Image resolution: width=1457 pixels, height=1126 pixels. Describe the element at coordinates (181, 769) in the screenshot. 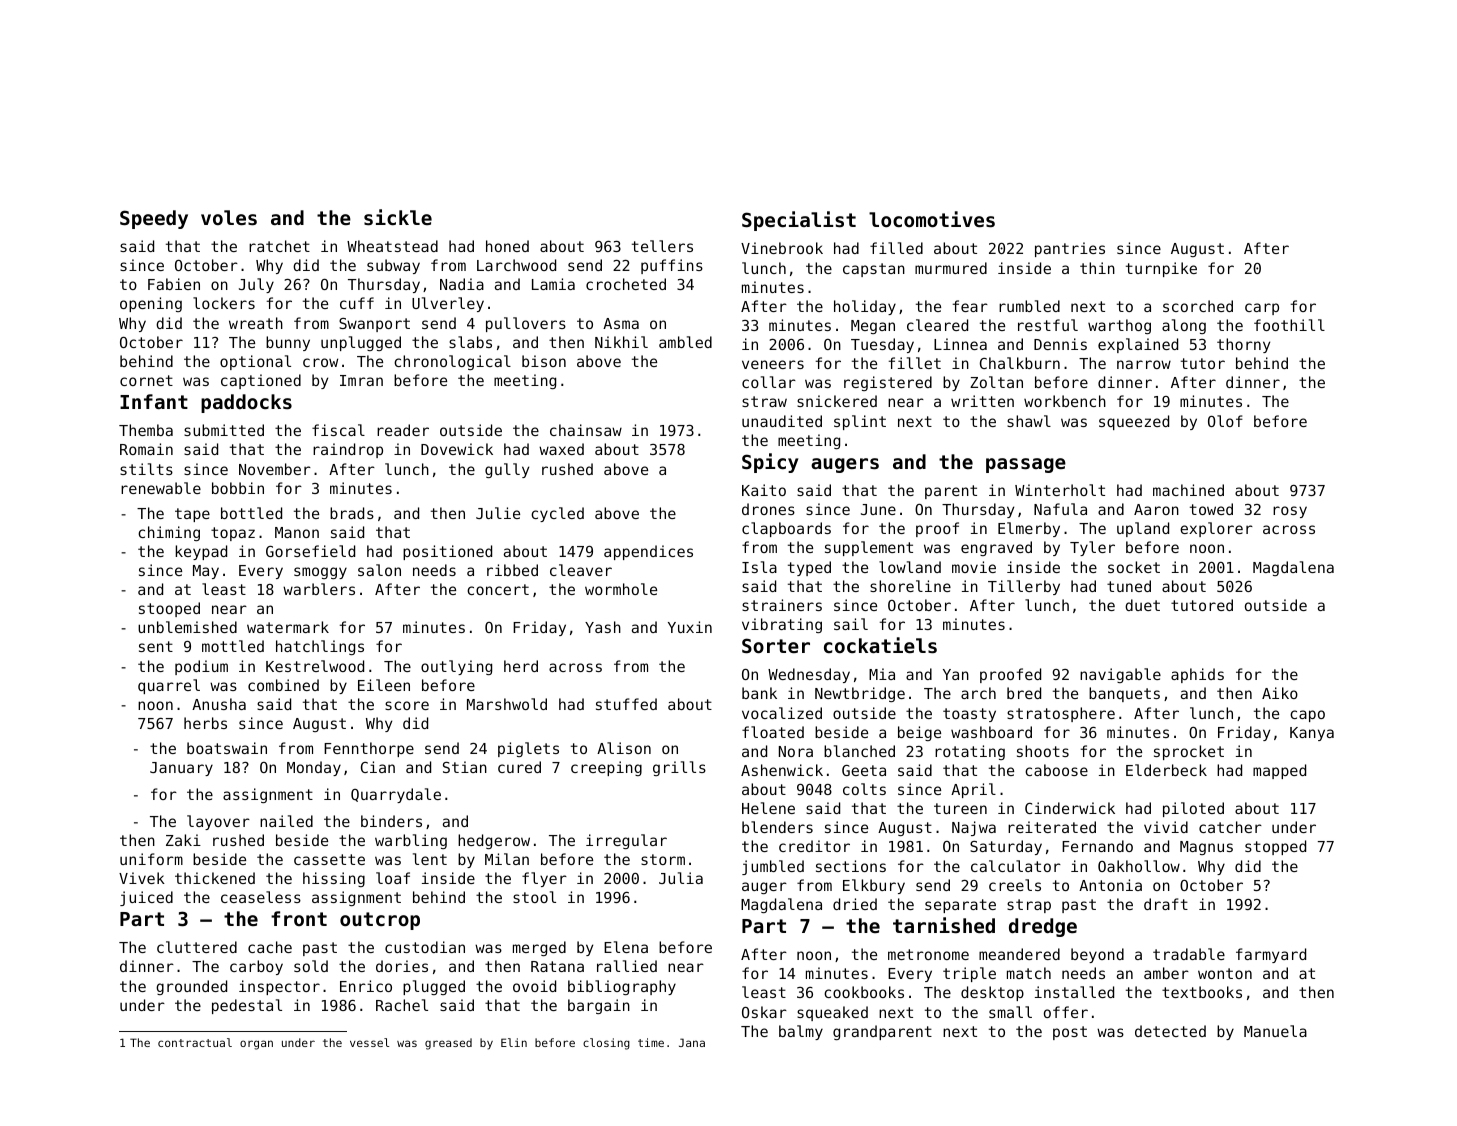

I see `January` at that location.
